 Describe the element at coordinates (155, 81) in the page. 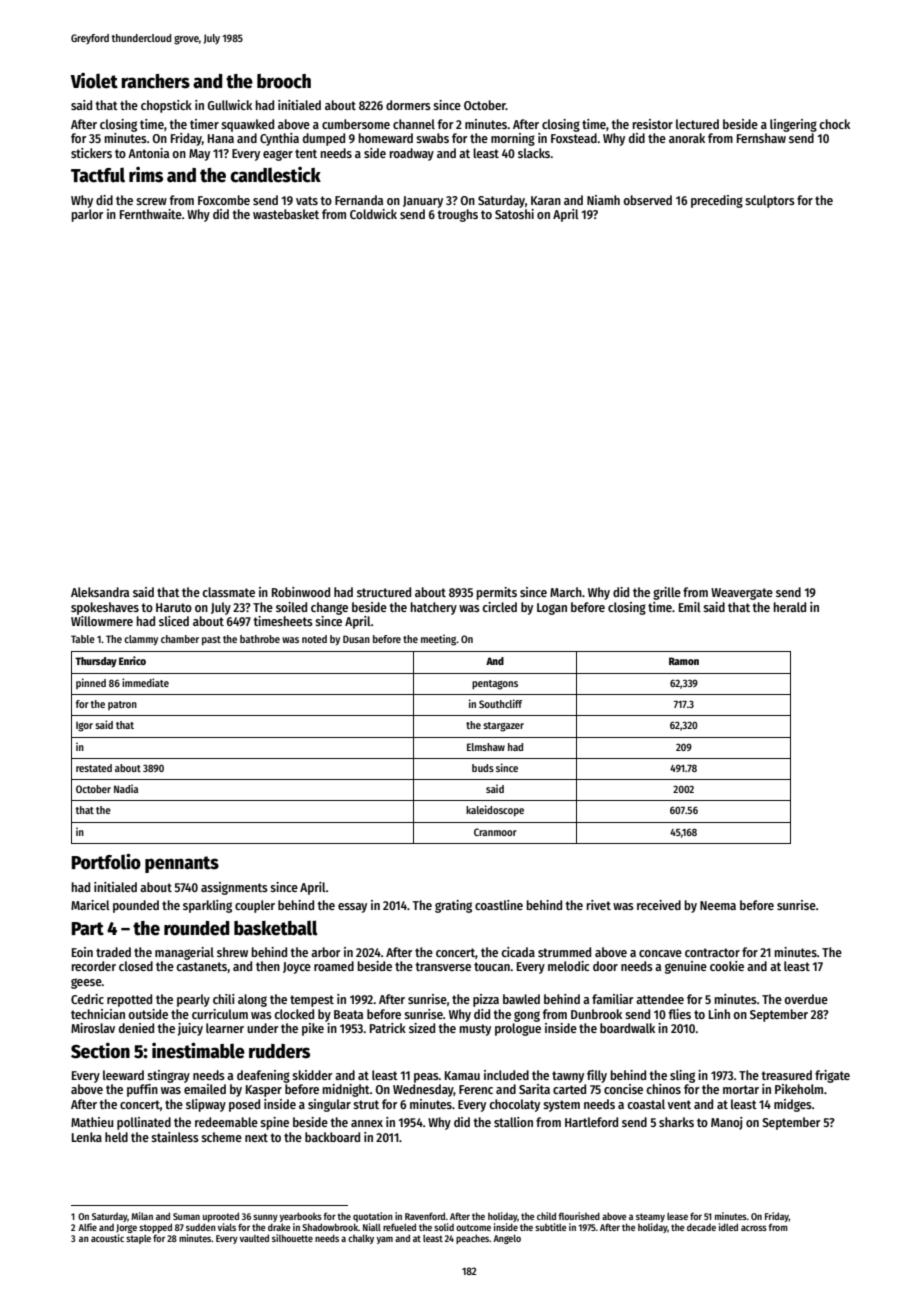

I see `ranchers` at that location.
